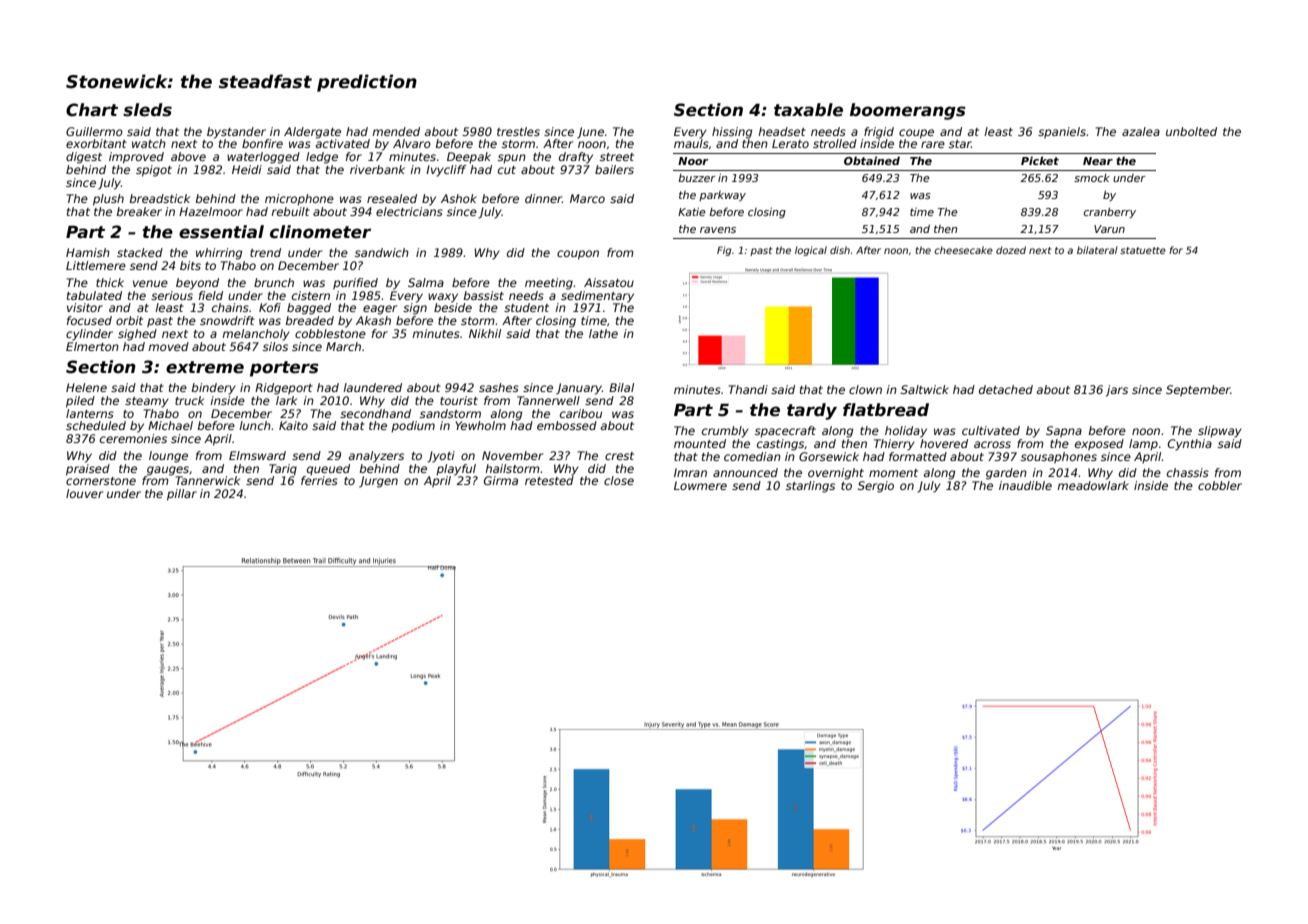 The width and height of the page is (1308, 924). Describe the element at coordinates (499, 387) in the page. I see `sashes` at that location.
